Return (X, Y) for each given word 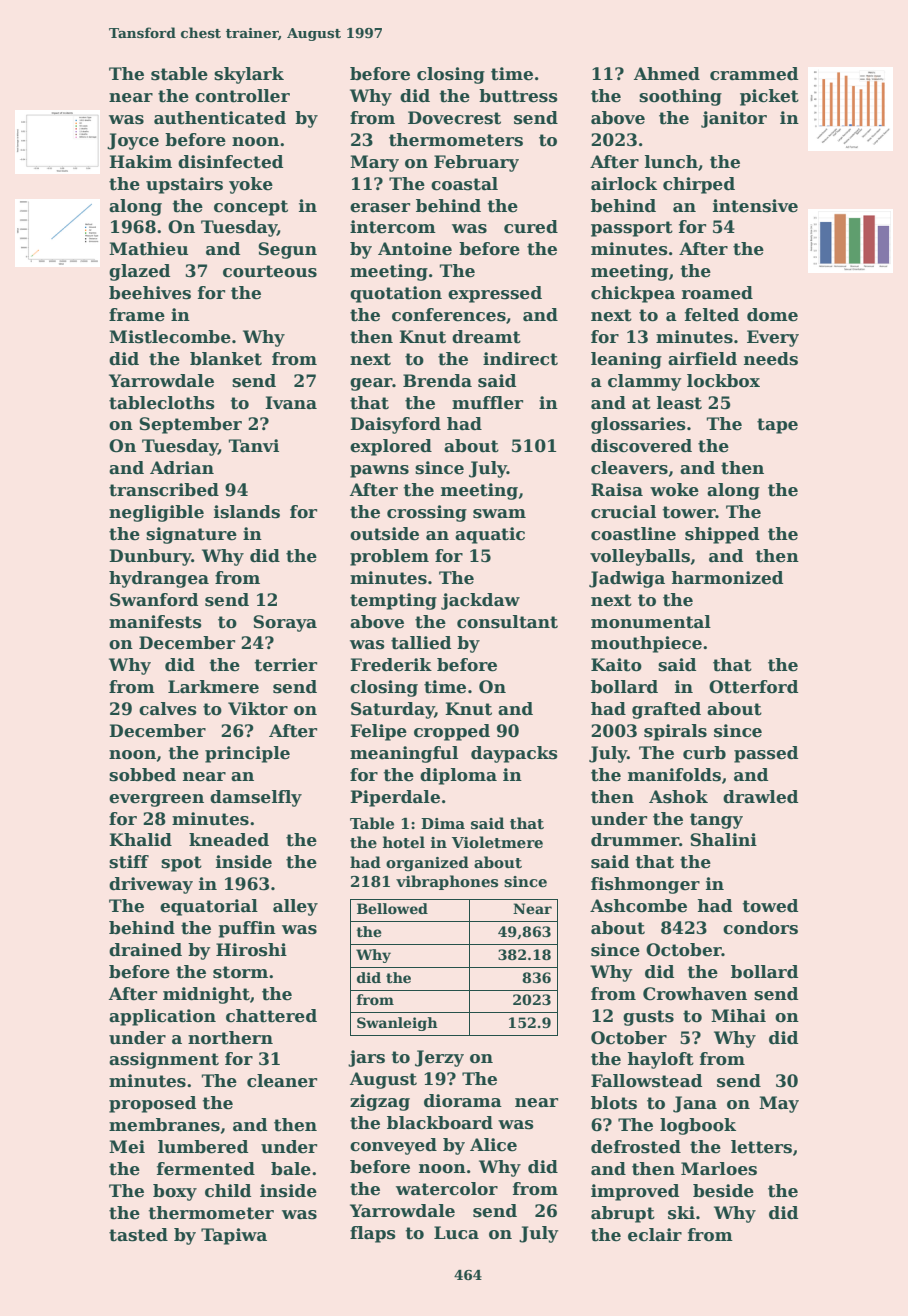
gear (371, 384)
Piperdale (395, 798)
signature (191, 535)
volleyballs (640, 557)
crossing (427, 513)
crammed (754, 74)
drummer (635, 840)
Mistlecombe (170, 337)
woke (674, 490)
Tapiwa (234, 1236)
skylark (249, 75)
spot (181, 864)
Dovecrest (454, 118)
